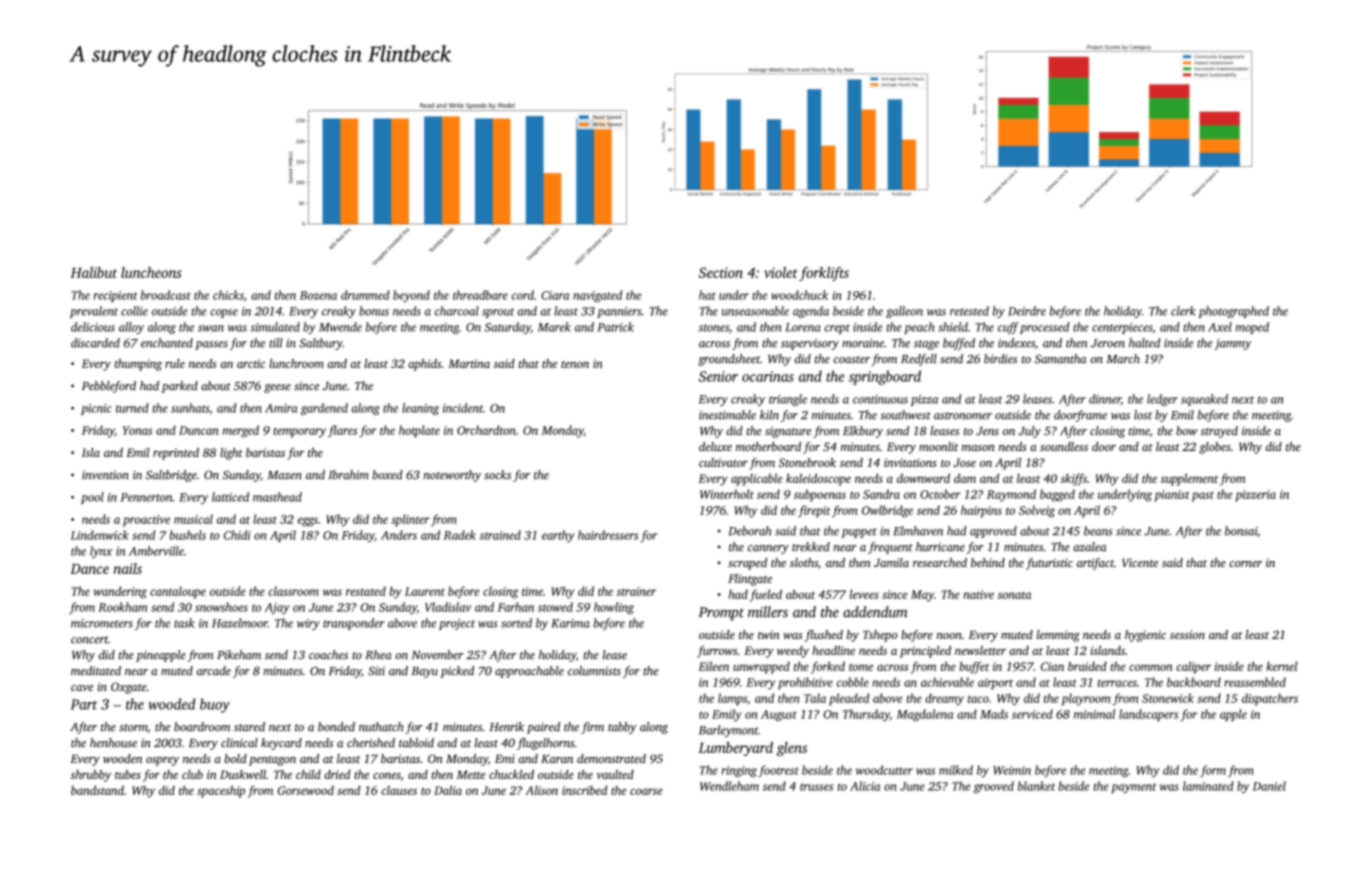  What do you see at coordinates (237, 535) in the screenshot?
I see `Chidi` at bounding box center [237, 535].
